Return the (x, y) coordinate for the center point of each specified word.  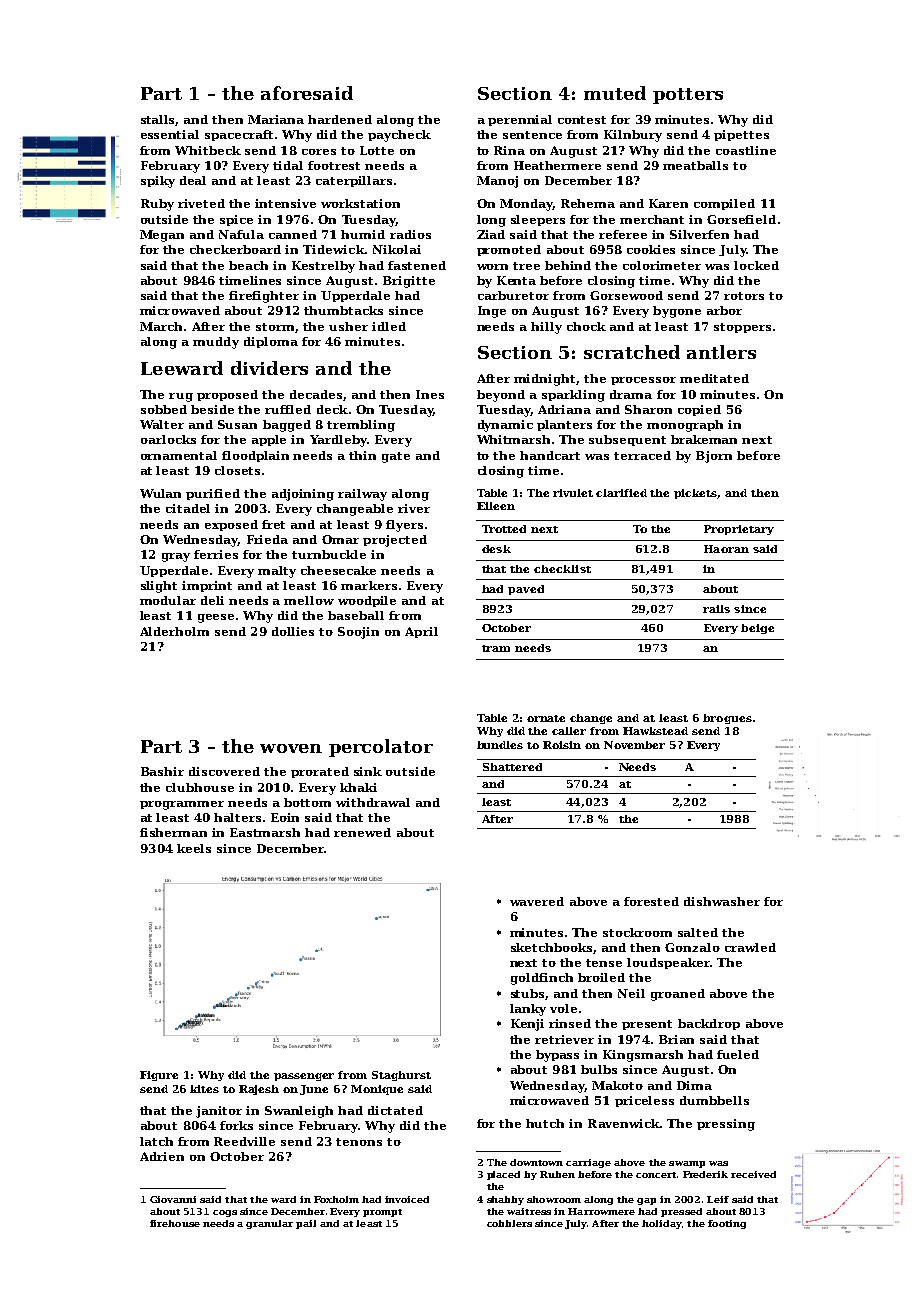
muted (615, 93)
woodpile (367, 601)
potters (688, 96)
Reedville (244, 1141)
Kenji (527, 1025)
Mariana (276, 119)
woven (291, 748)
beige (757, 629)
